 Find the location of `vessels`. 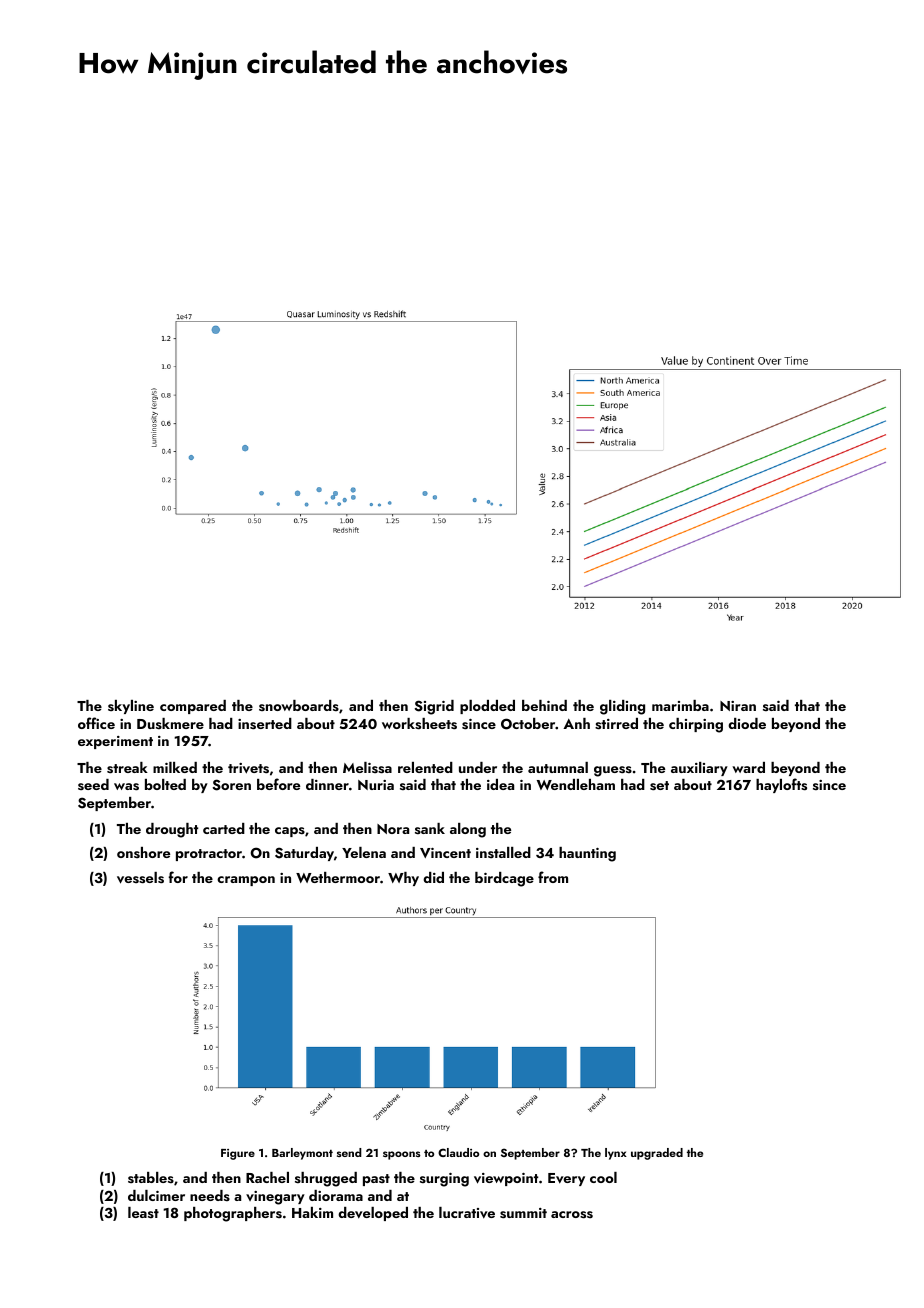

vessels is located at coordinates (140, 878).
